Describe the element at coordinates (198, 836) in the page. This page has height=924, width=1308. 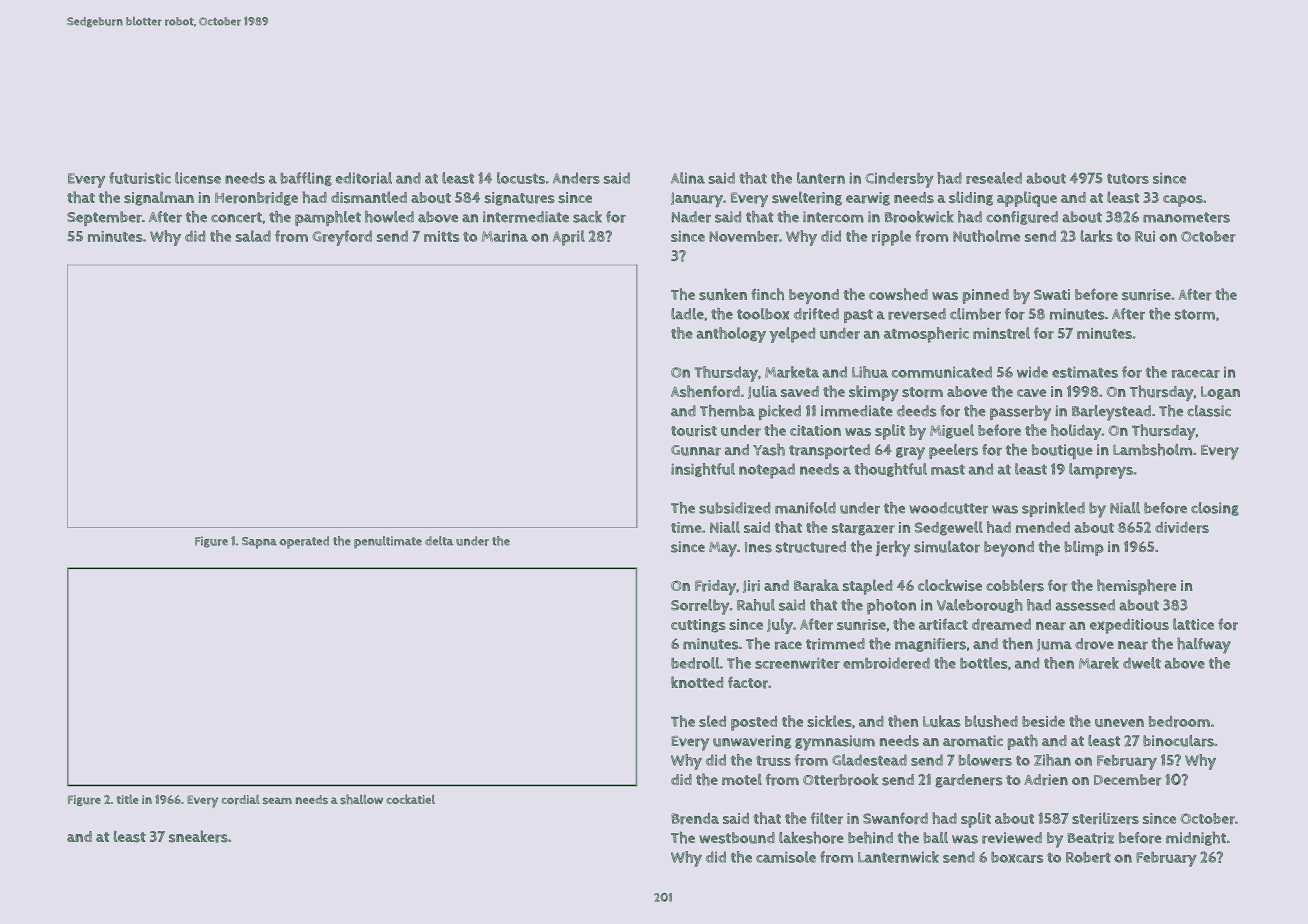
I see `sneakers` at that location.
